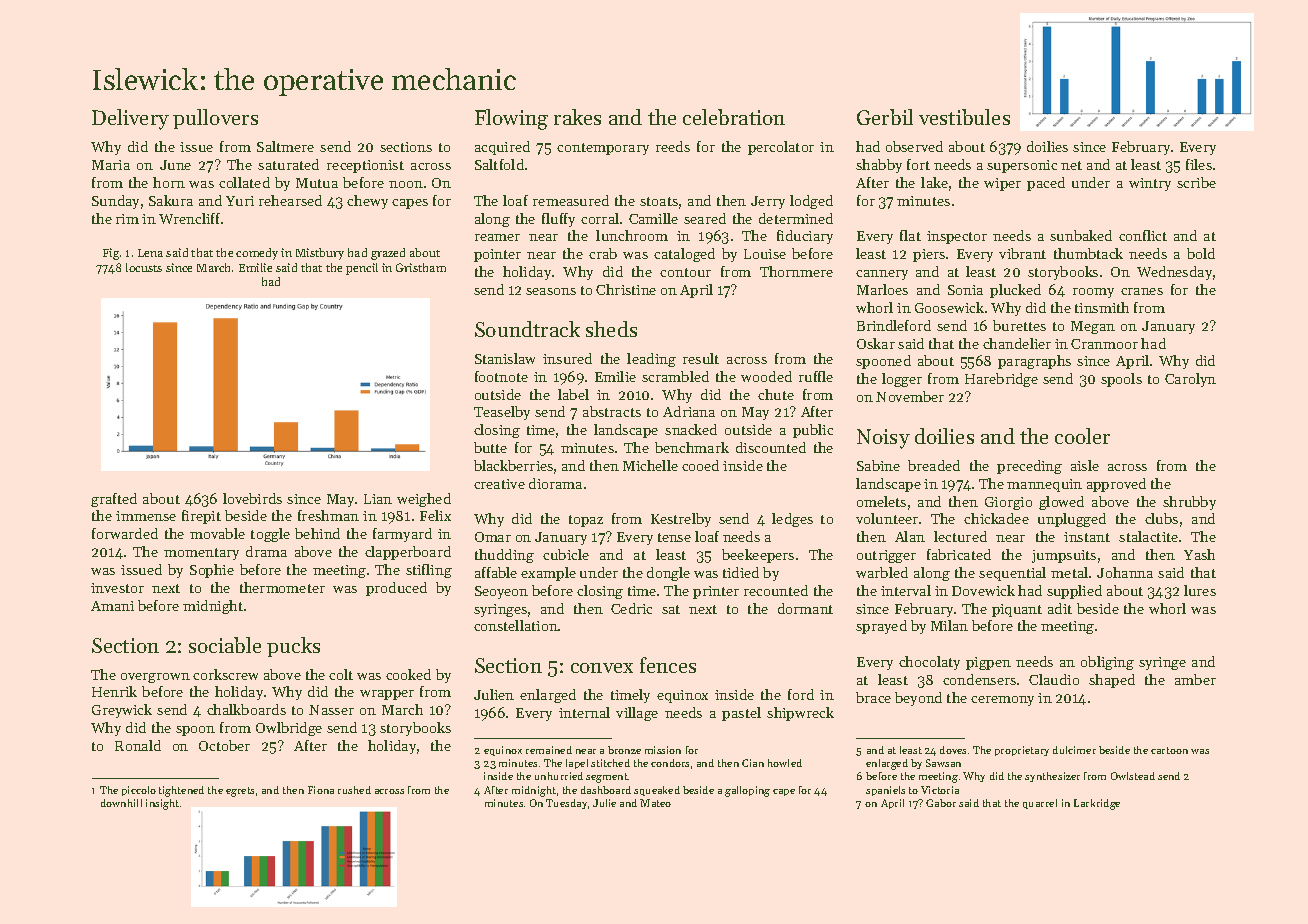  Describe the element at coordinates (964, 117) in the page. I see `vestibules` at that location.
